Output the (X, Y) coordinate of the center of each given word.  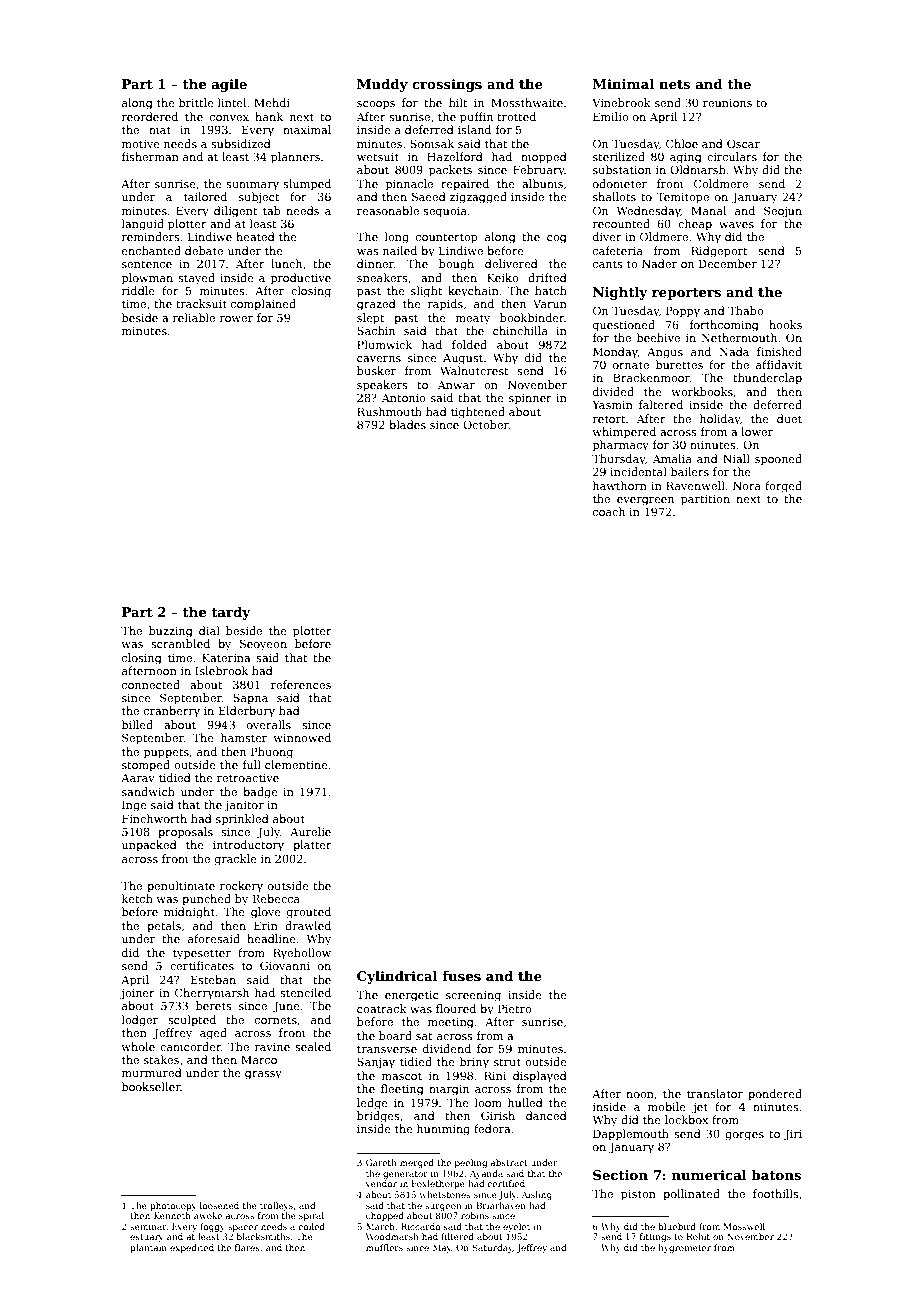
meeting (451, 1023)
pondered (775, 1095)
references (301, 684)
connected (151, 684)
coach (609, 511)
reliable (194, 317)
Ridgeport (719, 252)
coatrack (382, 1008)
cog (557, 239)
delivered (511, 263)
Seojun (783, 212)
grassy (263, 1075)
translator (715, 1093)
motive (141, 144)
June (286, 1006)
